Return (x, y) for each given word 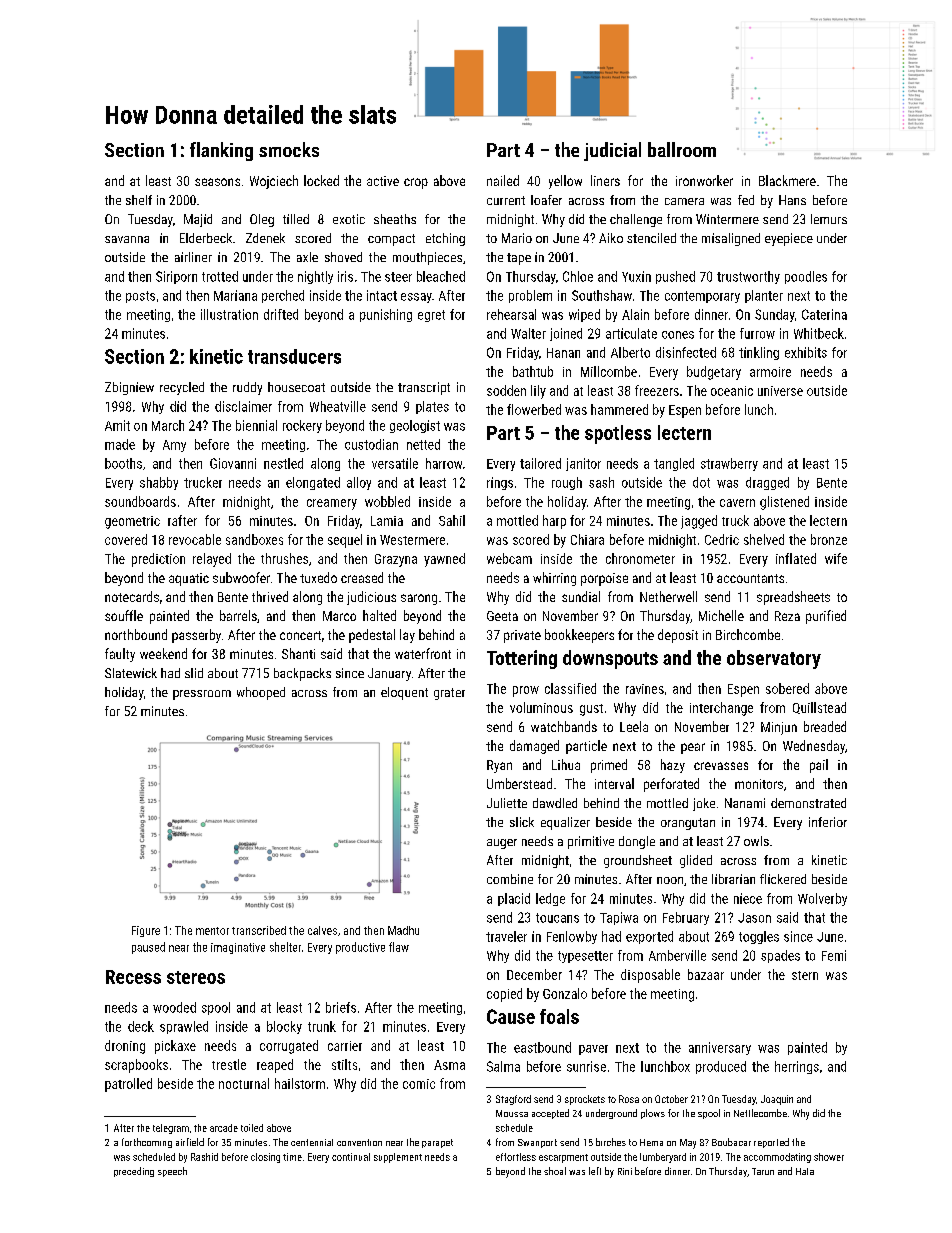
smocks (289, 149)
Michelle (721, 615)
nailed (503, 180)
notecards (132, 596)
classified (570, 688)
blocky (284, 1027)
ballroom (682, 149)
